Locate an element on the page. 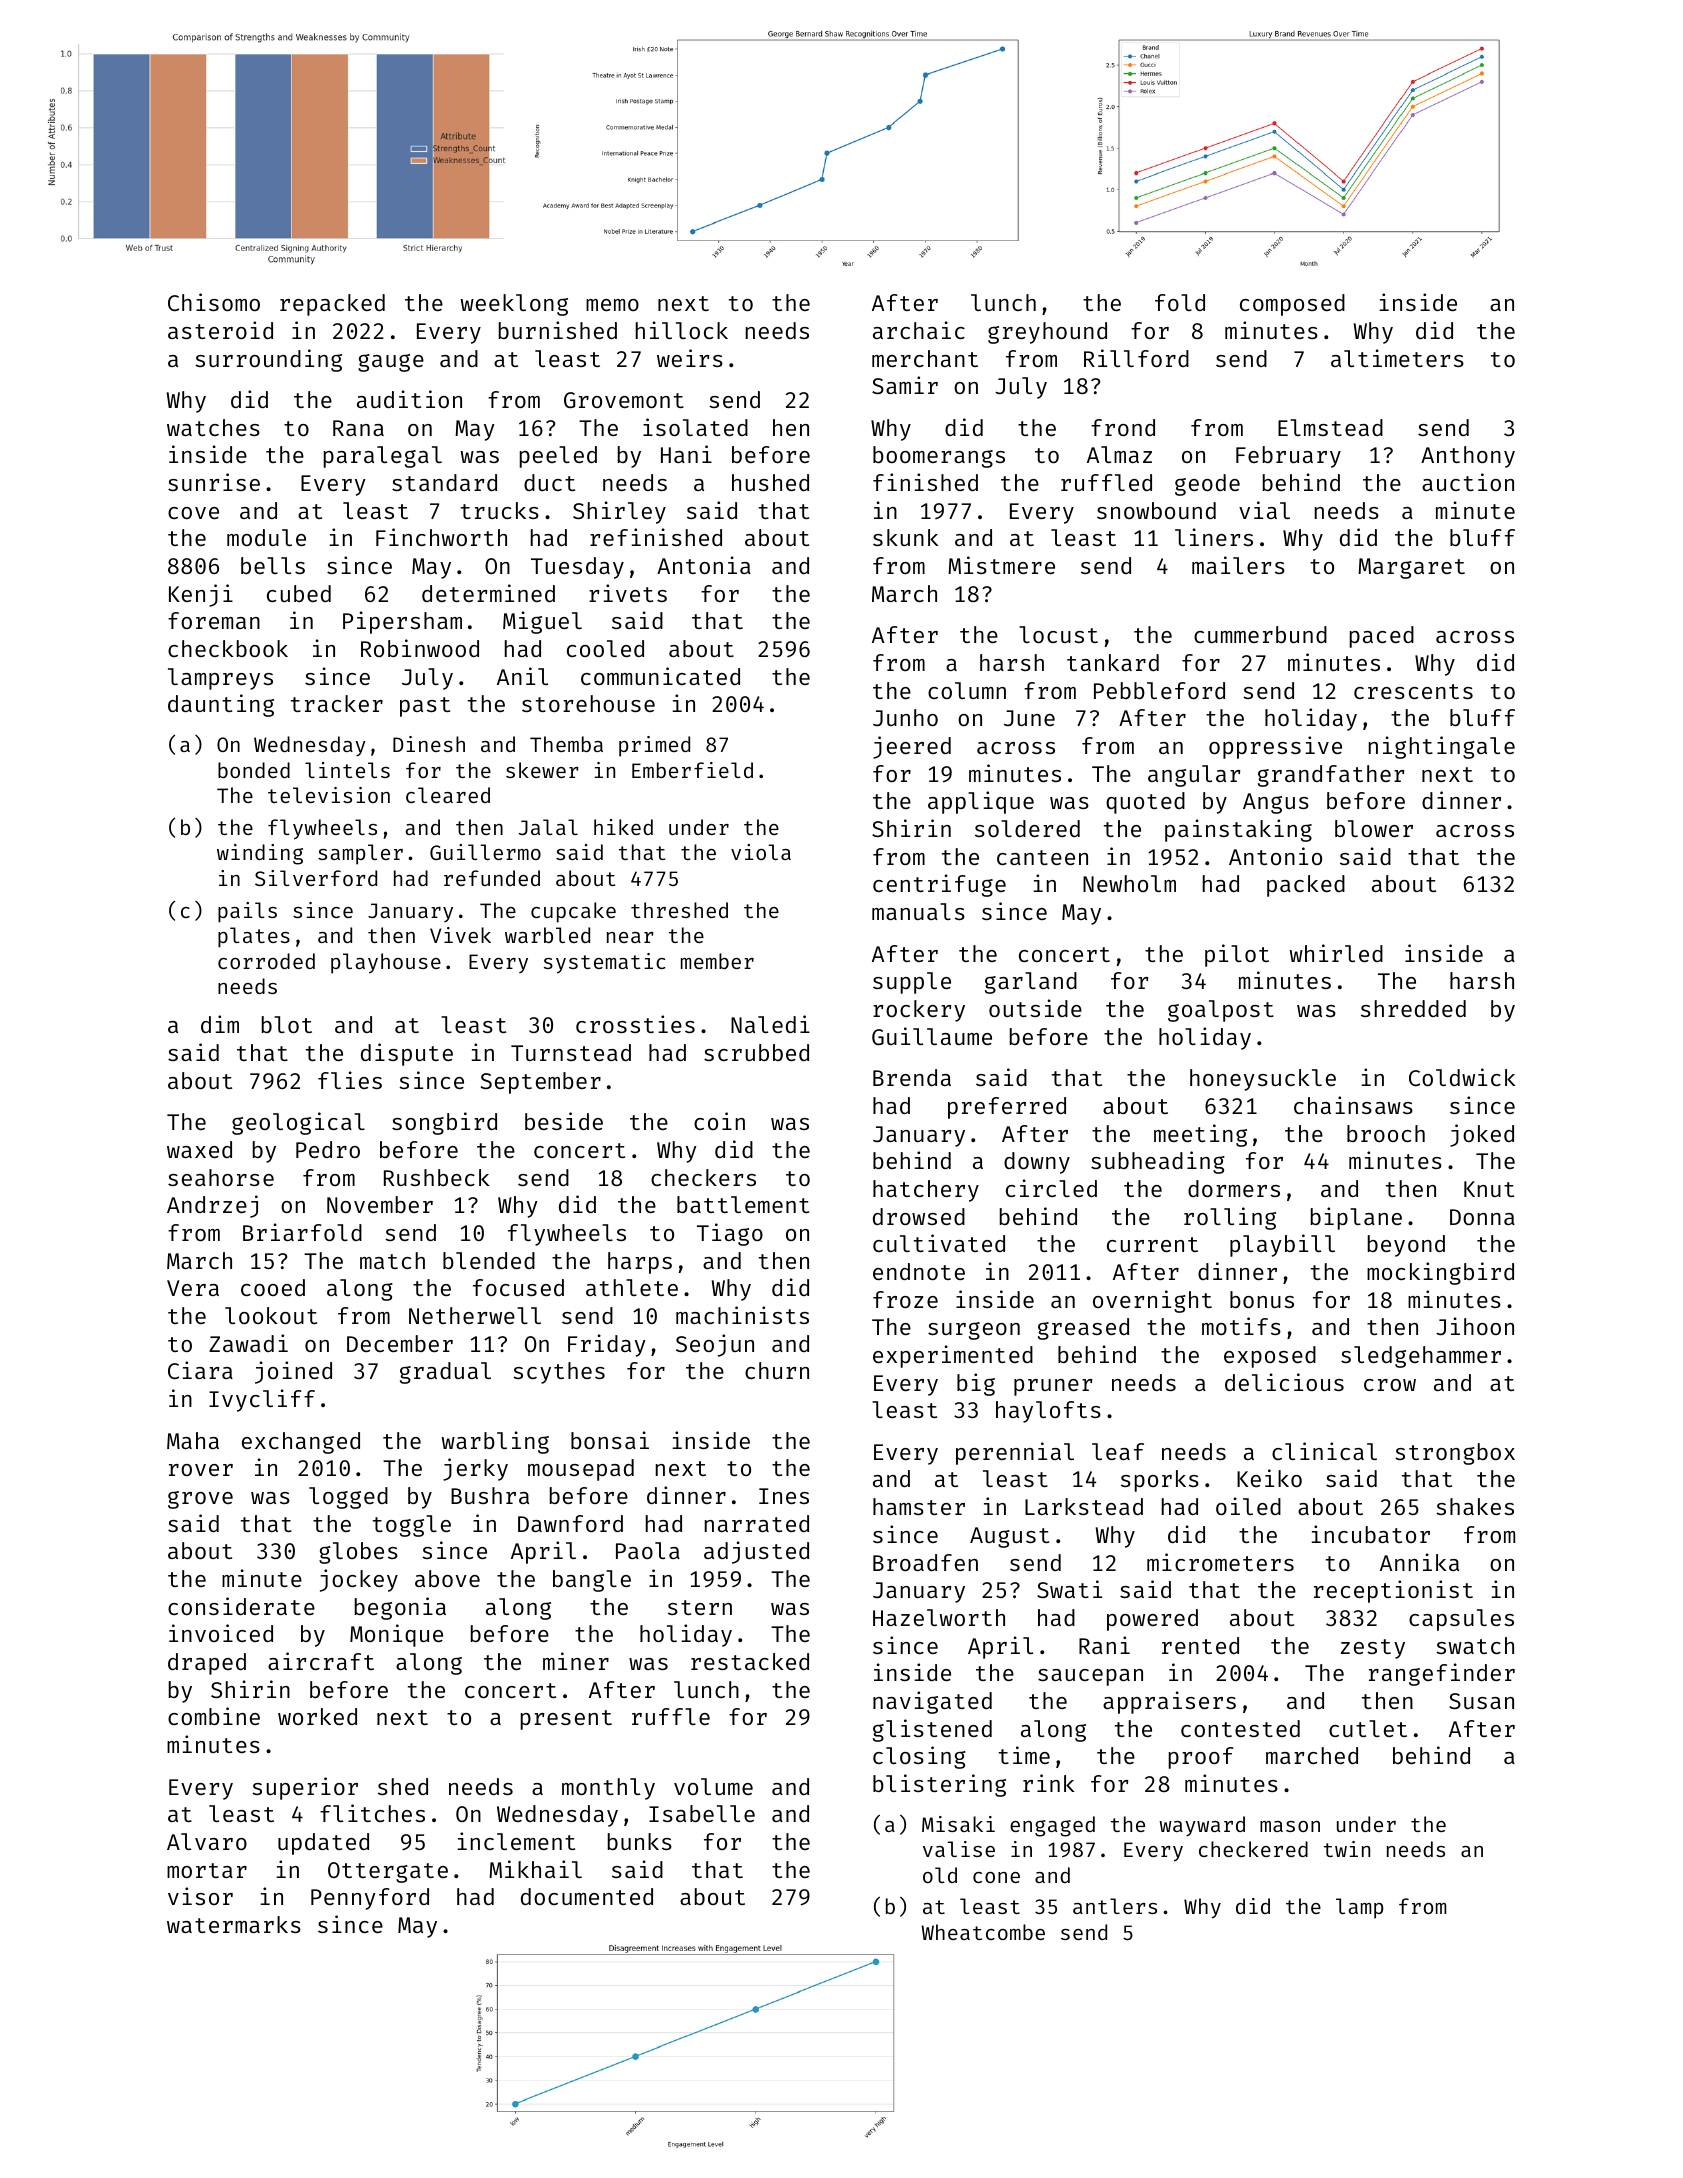  Chisomo is located at coordinates (214, 302).
